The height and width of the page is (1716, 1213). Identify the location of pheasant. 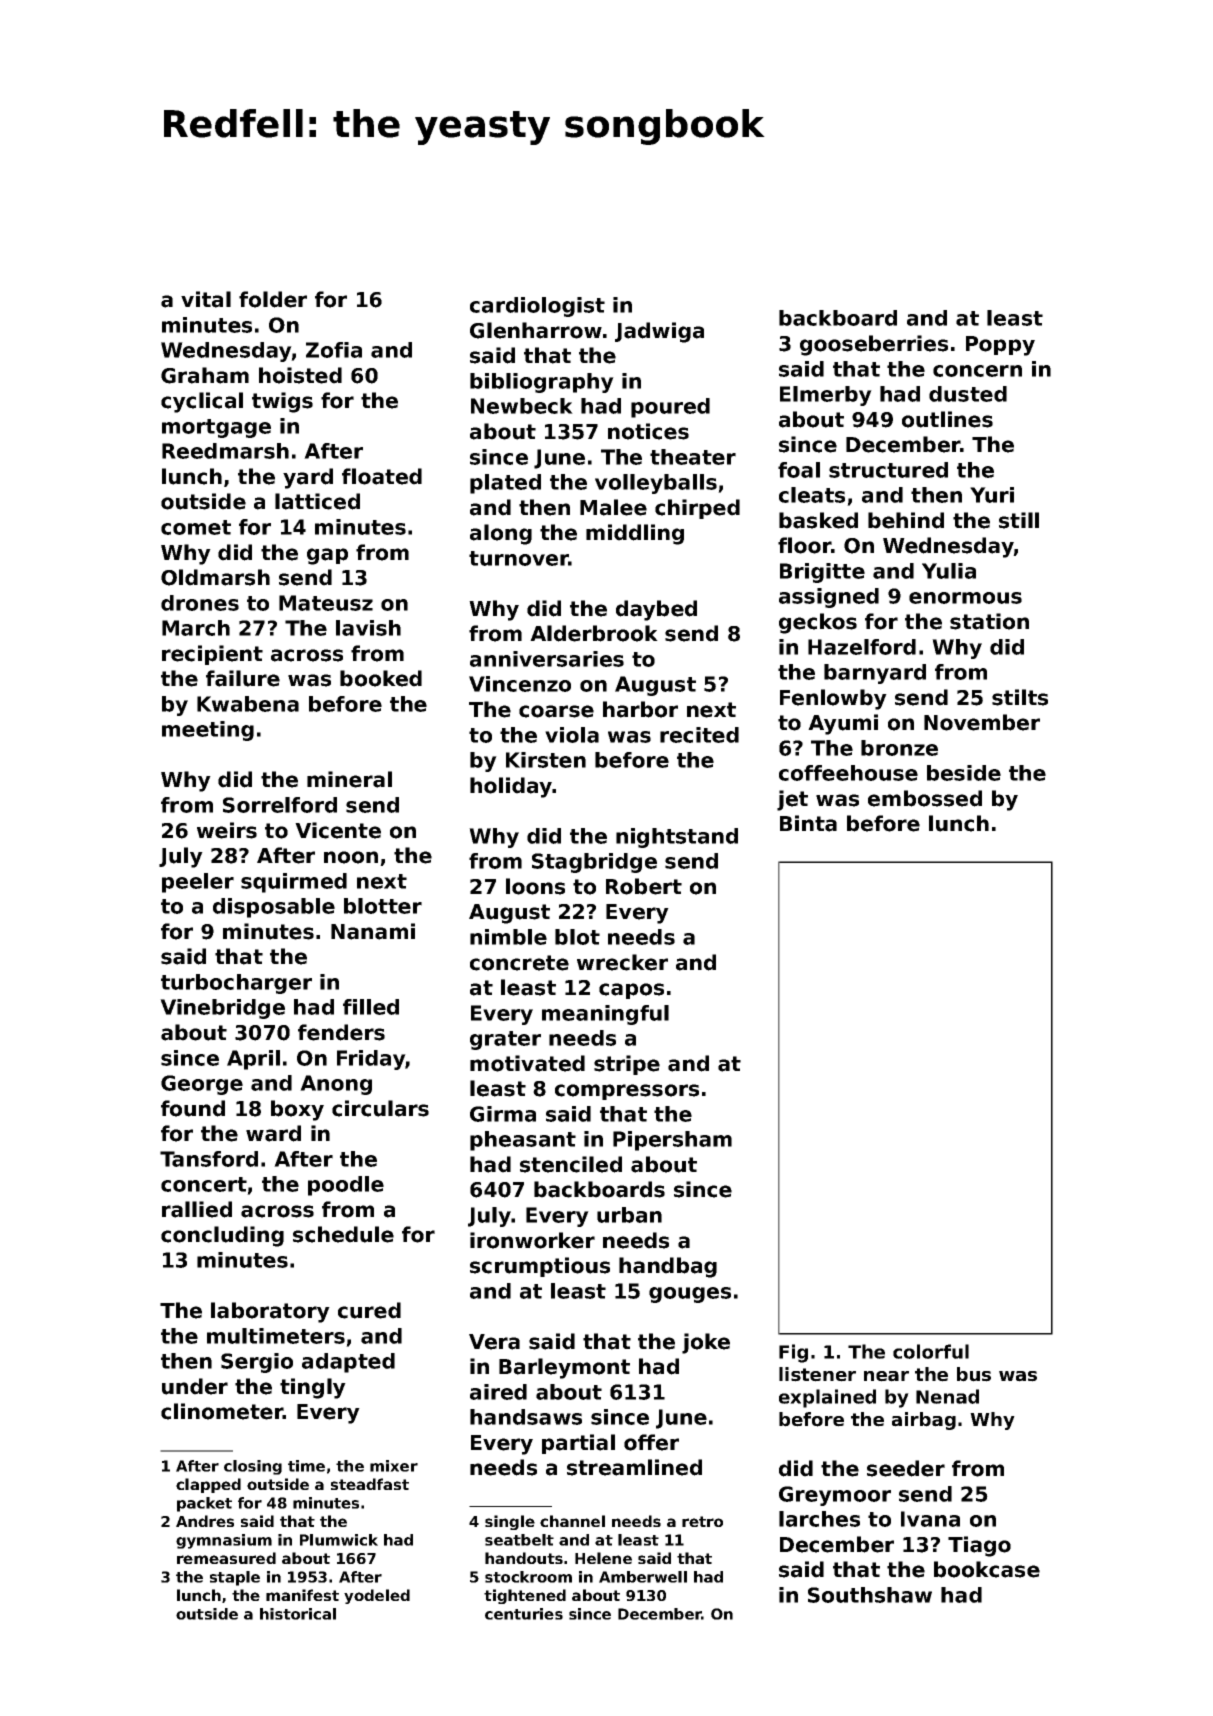
(523, 1141).
